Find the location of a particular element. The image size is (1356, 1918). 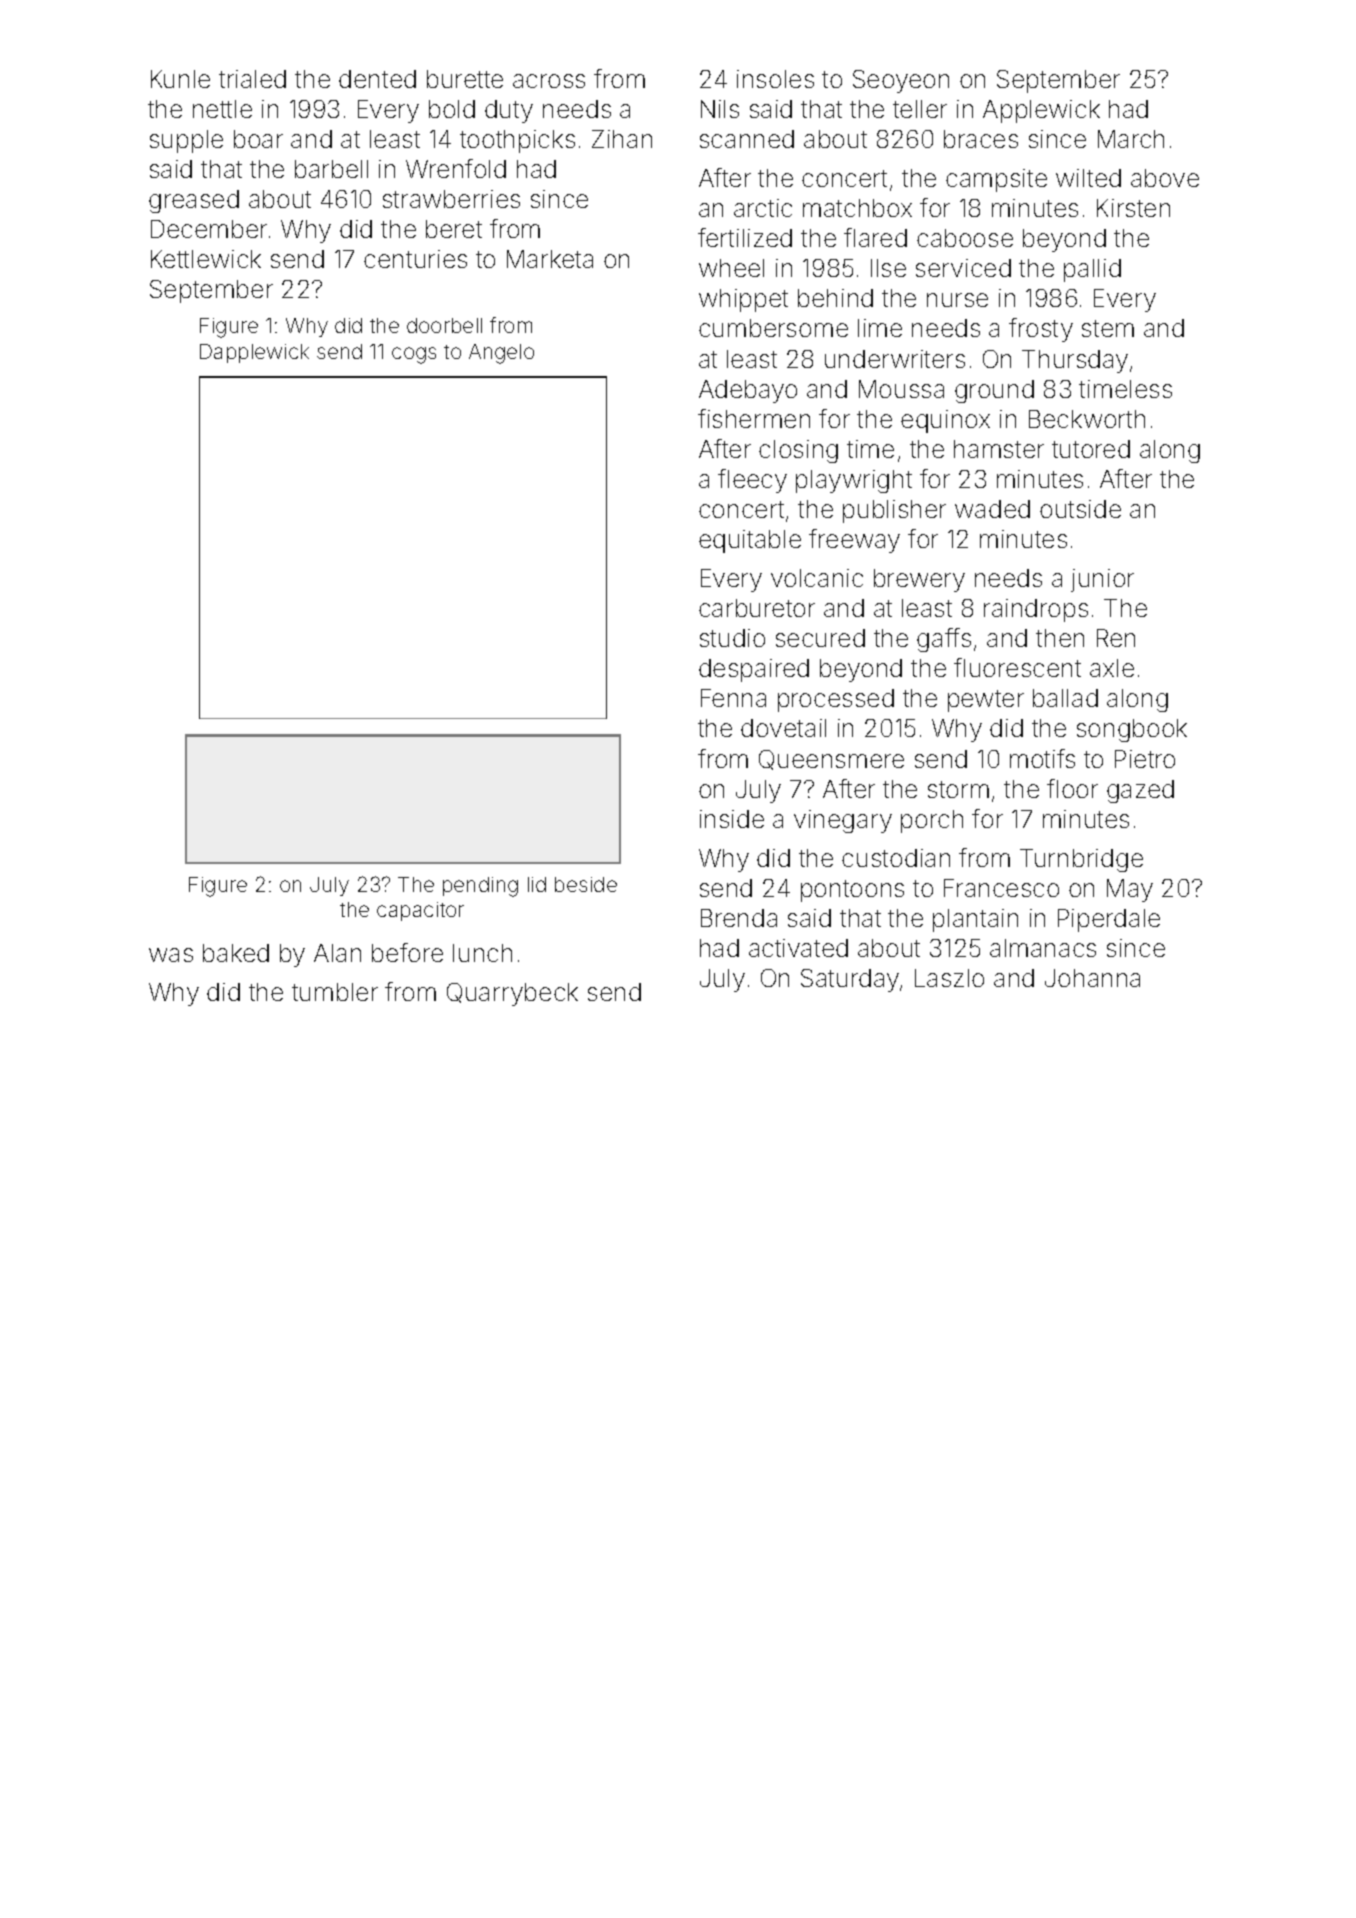

May is located at coordinates (1130, 890).
